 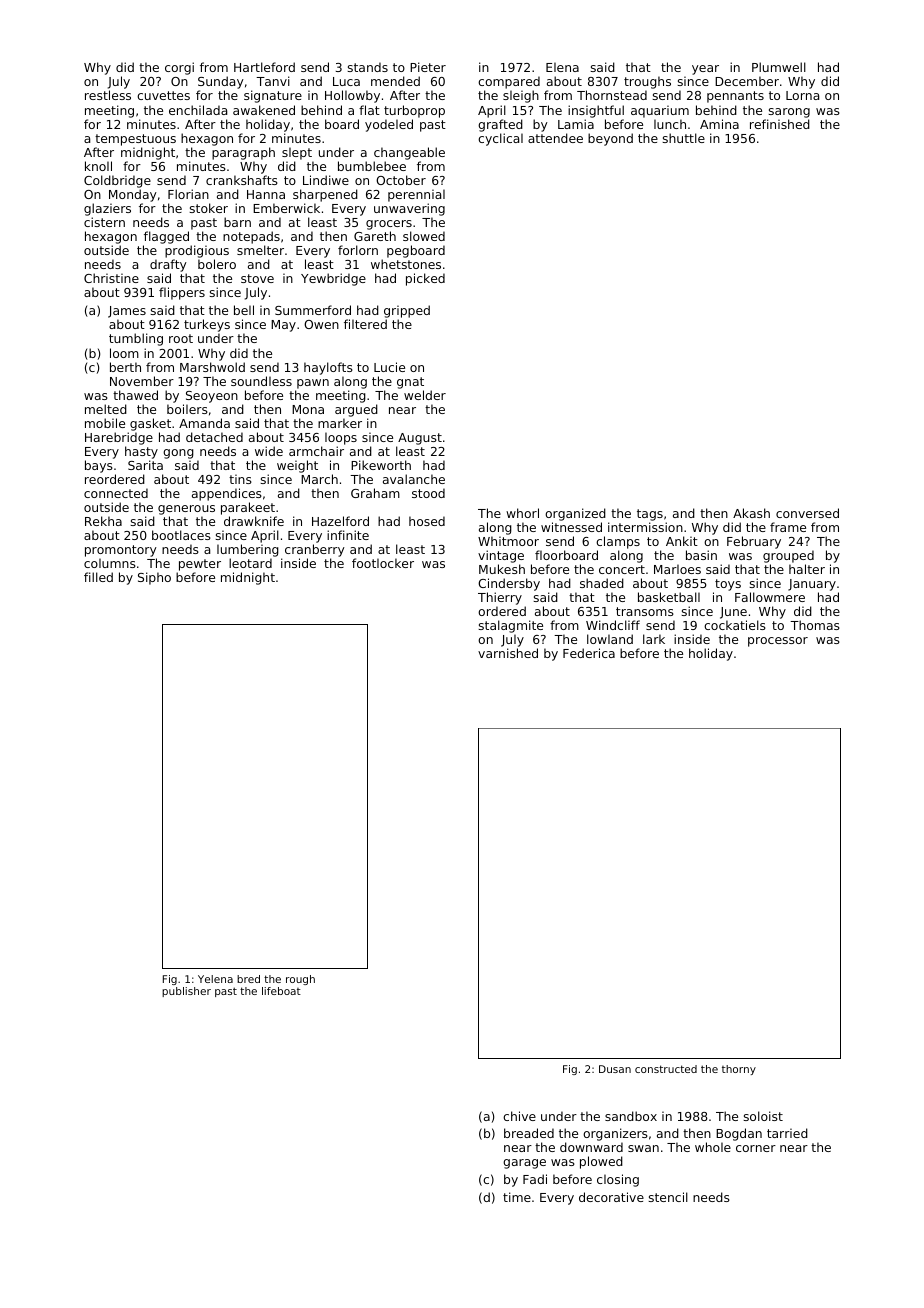 What do you see at coordinates (186, 992) in the page?
I see `publisher` at bounding box center [186, 992].
